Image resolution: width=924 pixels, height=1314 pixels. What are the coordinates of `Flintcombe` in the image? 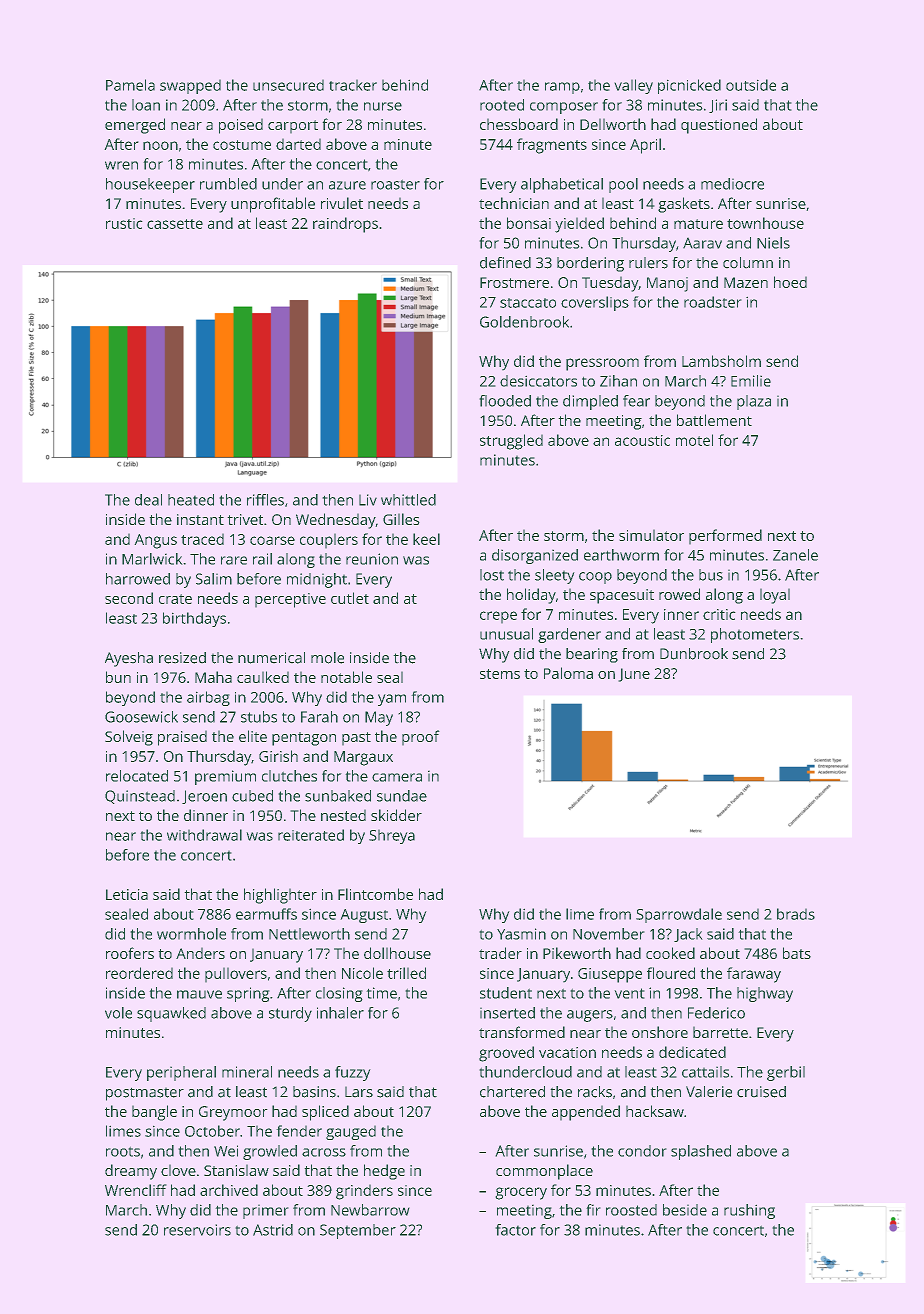 It's located at (375, 894).
